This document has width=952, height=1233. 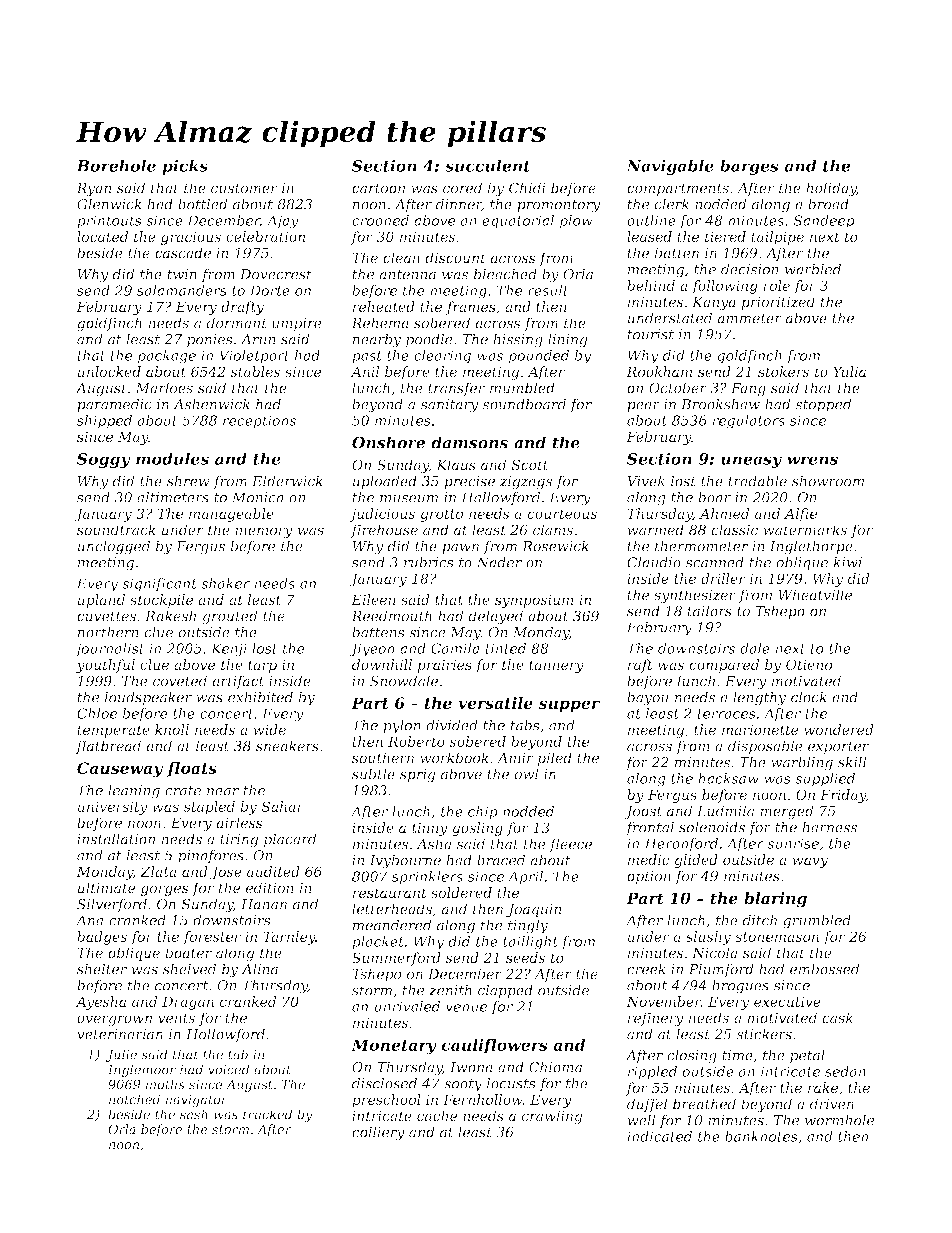 I want to click on Borehole, so click(x=116, y=165).
